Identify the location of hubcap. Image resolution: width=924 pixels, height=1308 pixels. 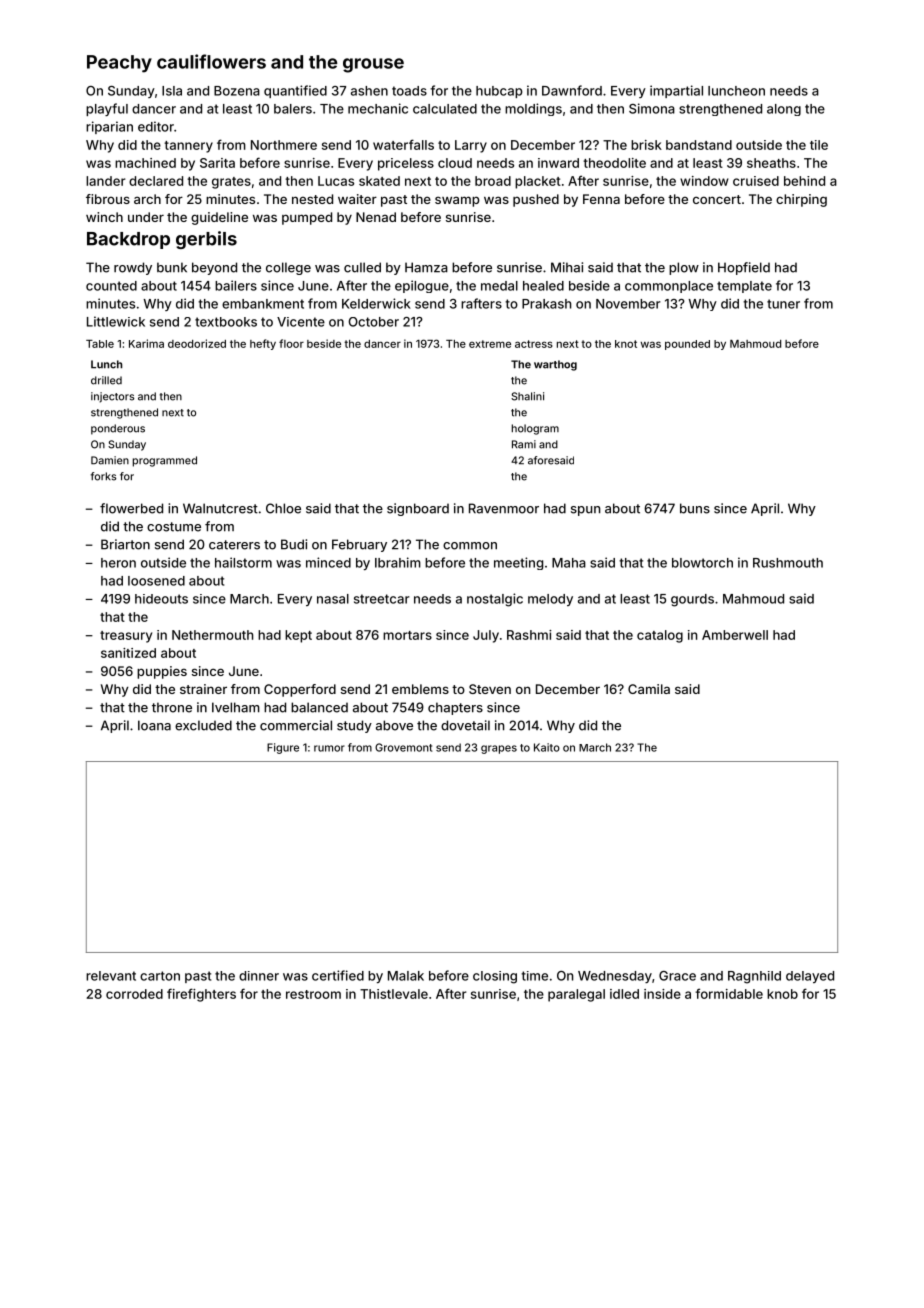
(499, 92).
